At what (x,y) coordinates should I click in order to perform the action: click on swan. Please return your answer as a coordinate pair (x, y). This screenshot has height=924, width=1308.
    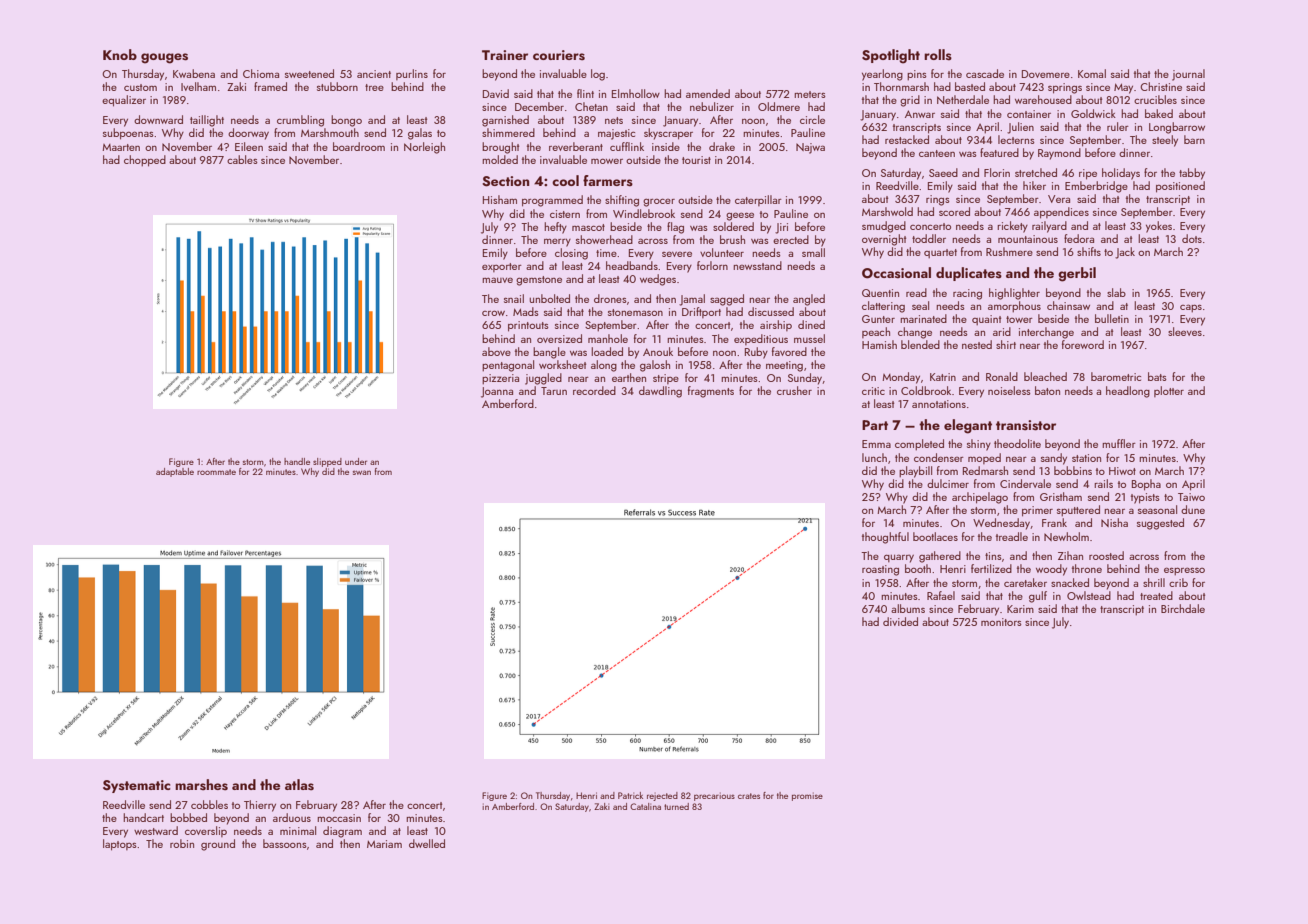
    Looking at the image, I should click on (362, 472).
